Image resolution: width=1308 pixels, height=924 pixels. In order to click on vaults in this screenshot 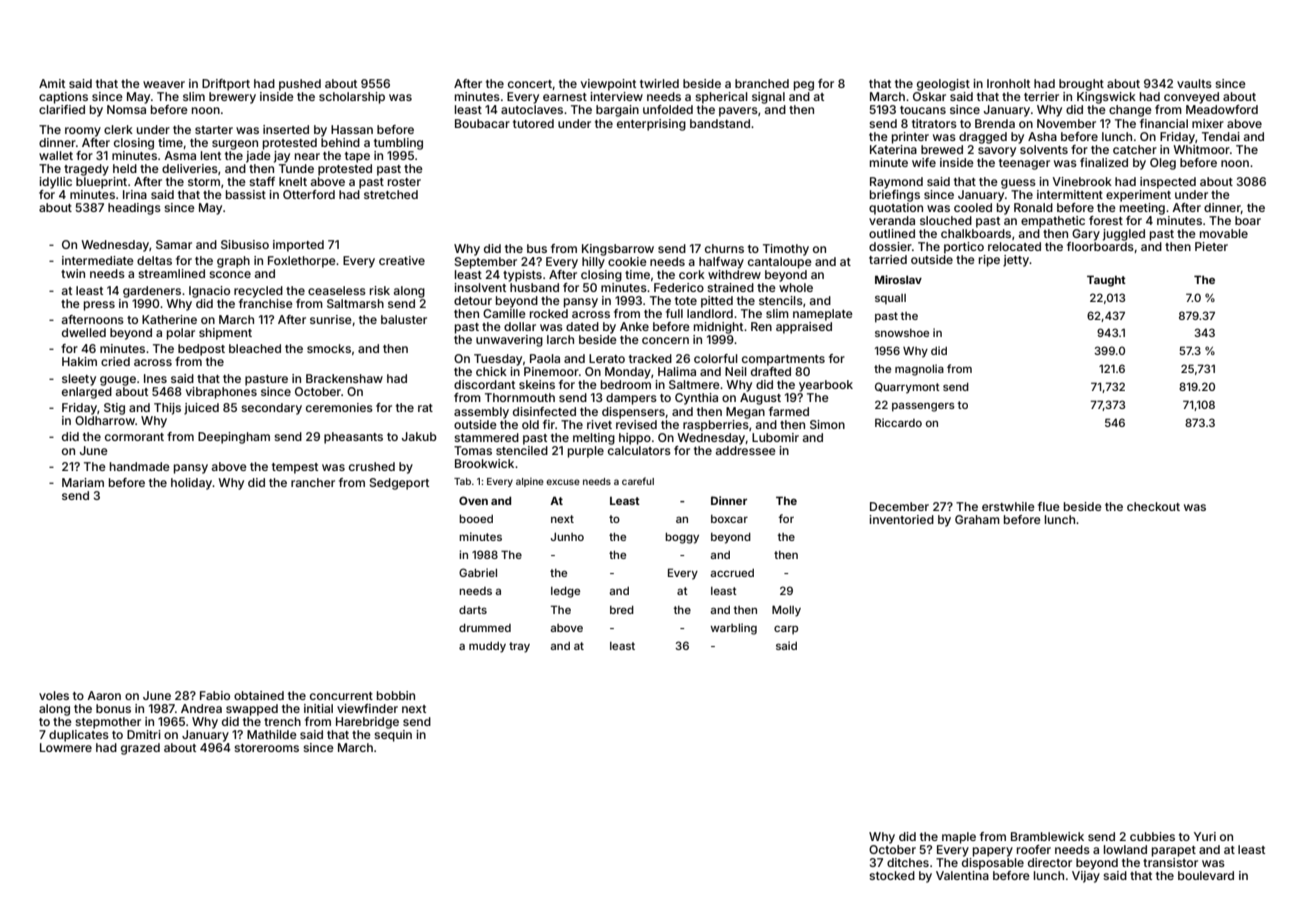, I will do `click(1194, 83)`.
